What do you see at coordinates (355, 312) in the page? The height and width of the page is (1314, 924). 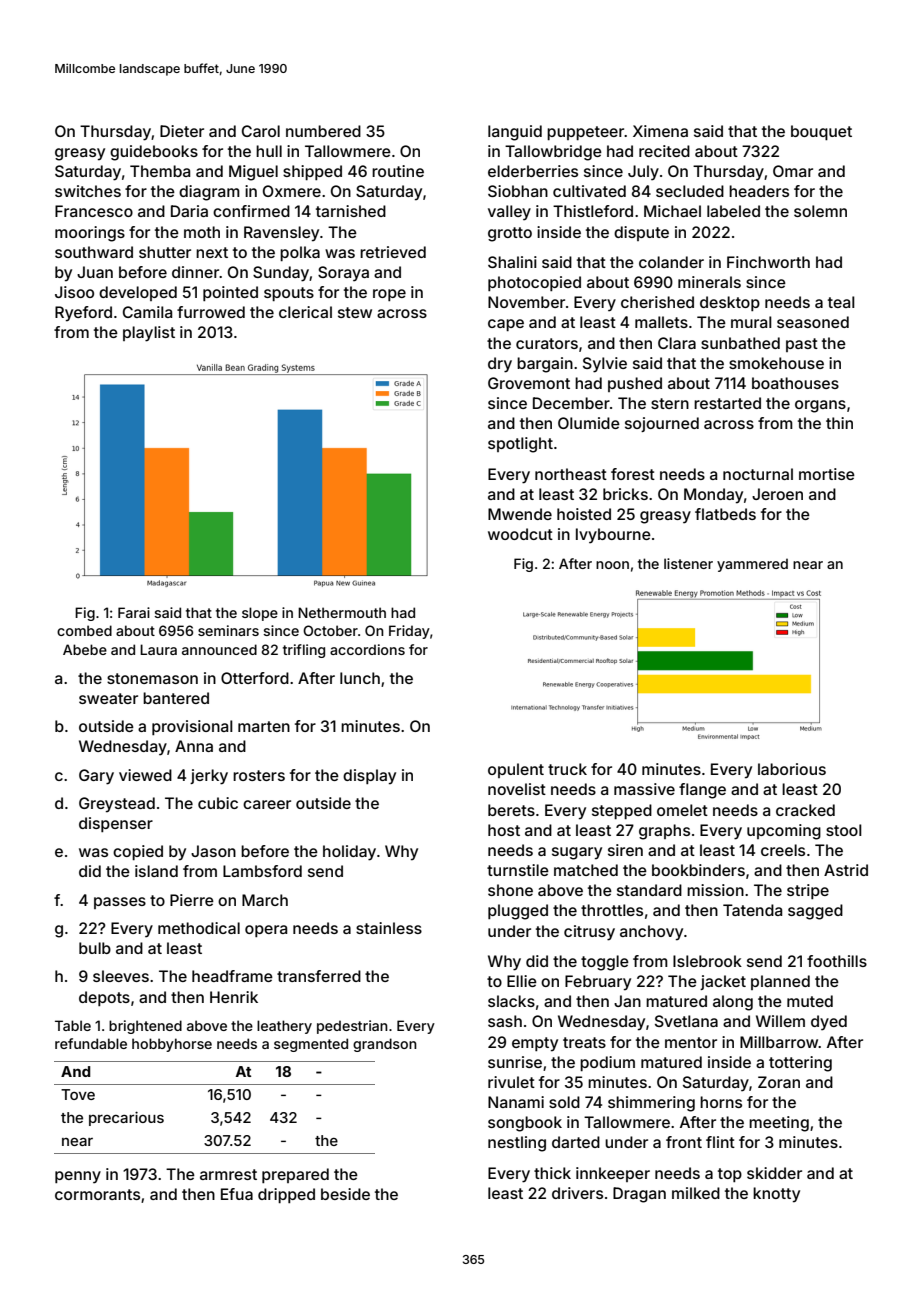 I see `stew` at bounding box center [355, 312].
